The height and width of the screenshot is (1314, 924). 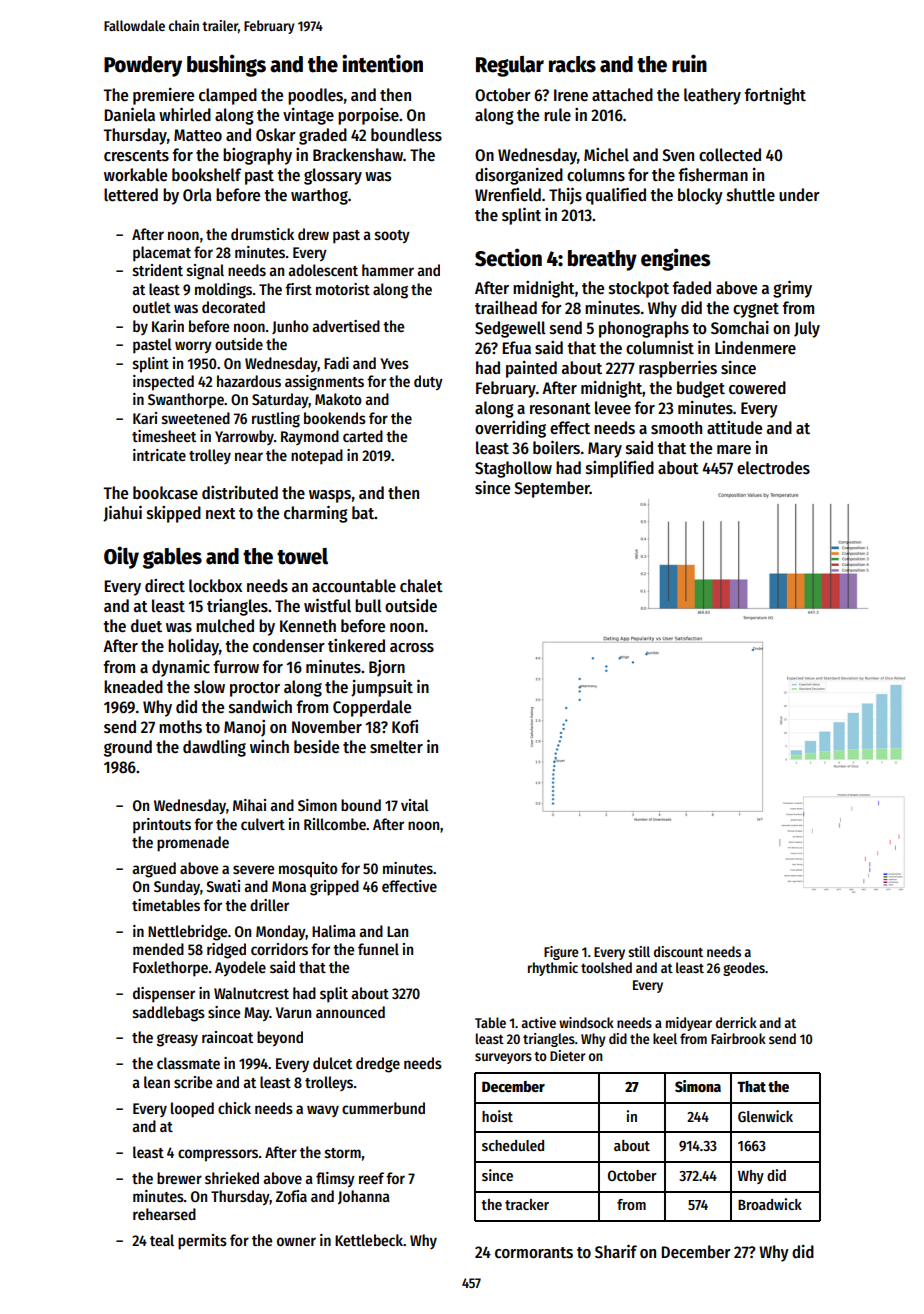 What do you see at coordinates (775, 96) in the screenshot?
I see `fortnight` at bounding box center [775, 96].
